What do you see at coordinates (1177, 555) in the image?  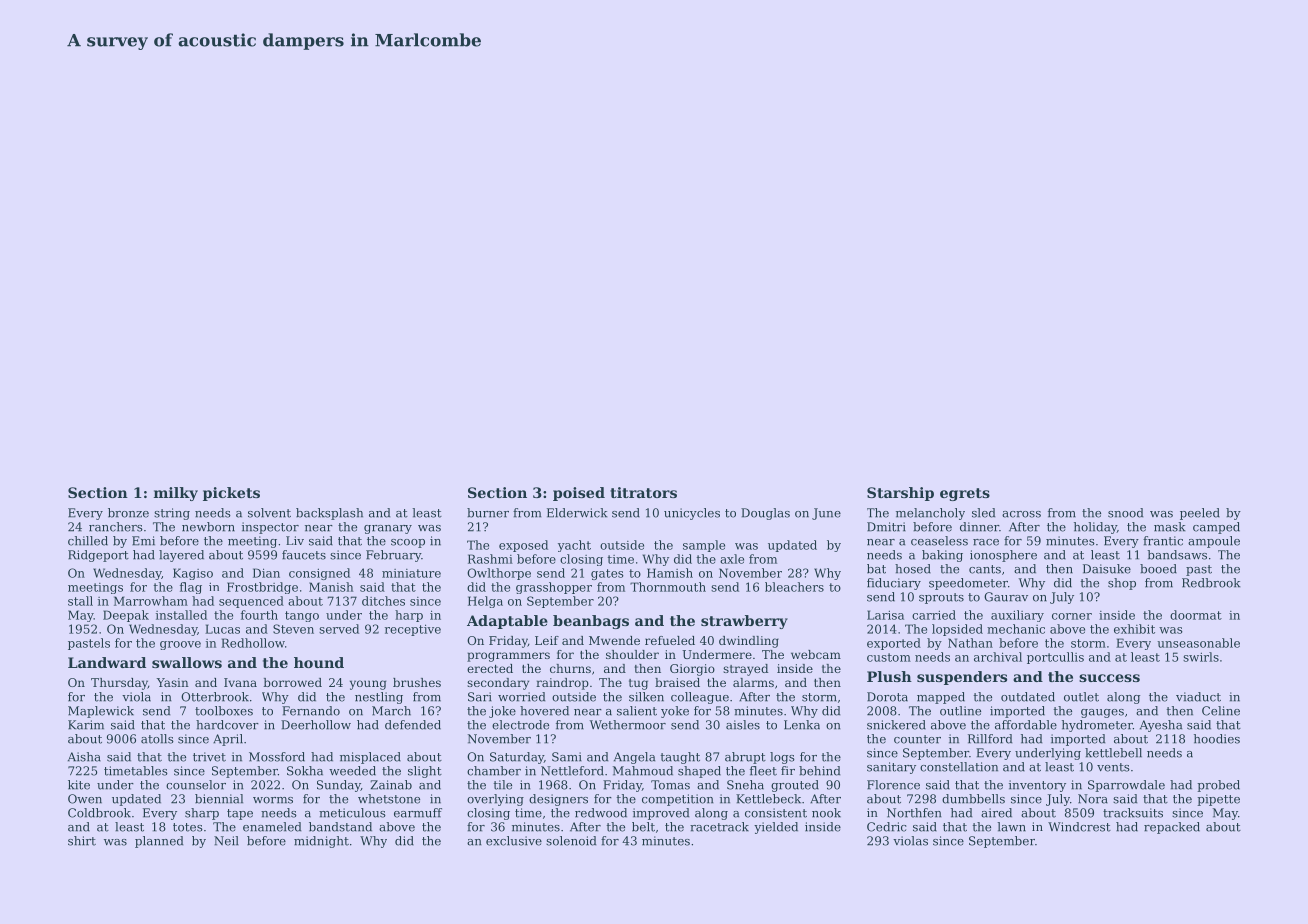 I see `bandsaws` at bounding box center [1177, 555].
